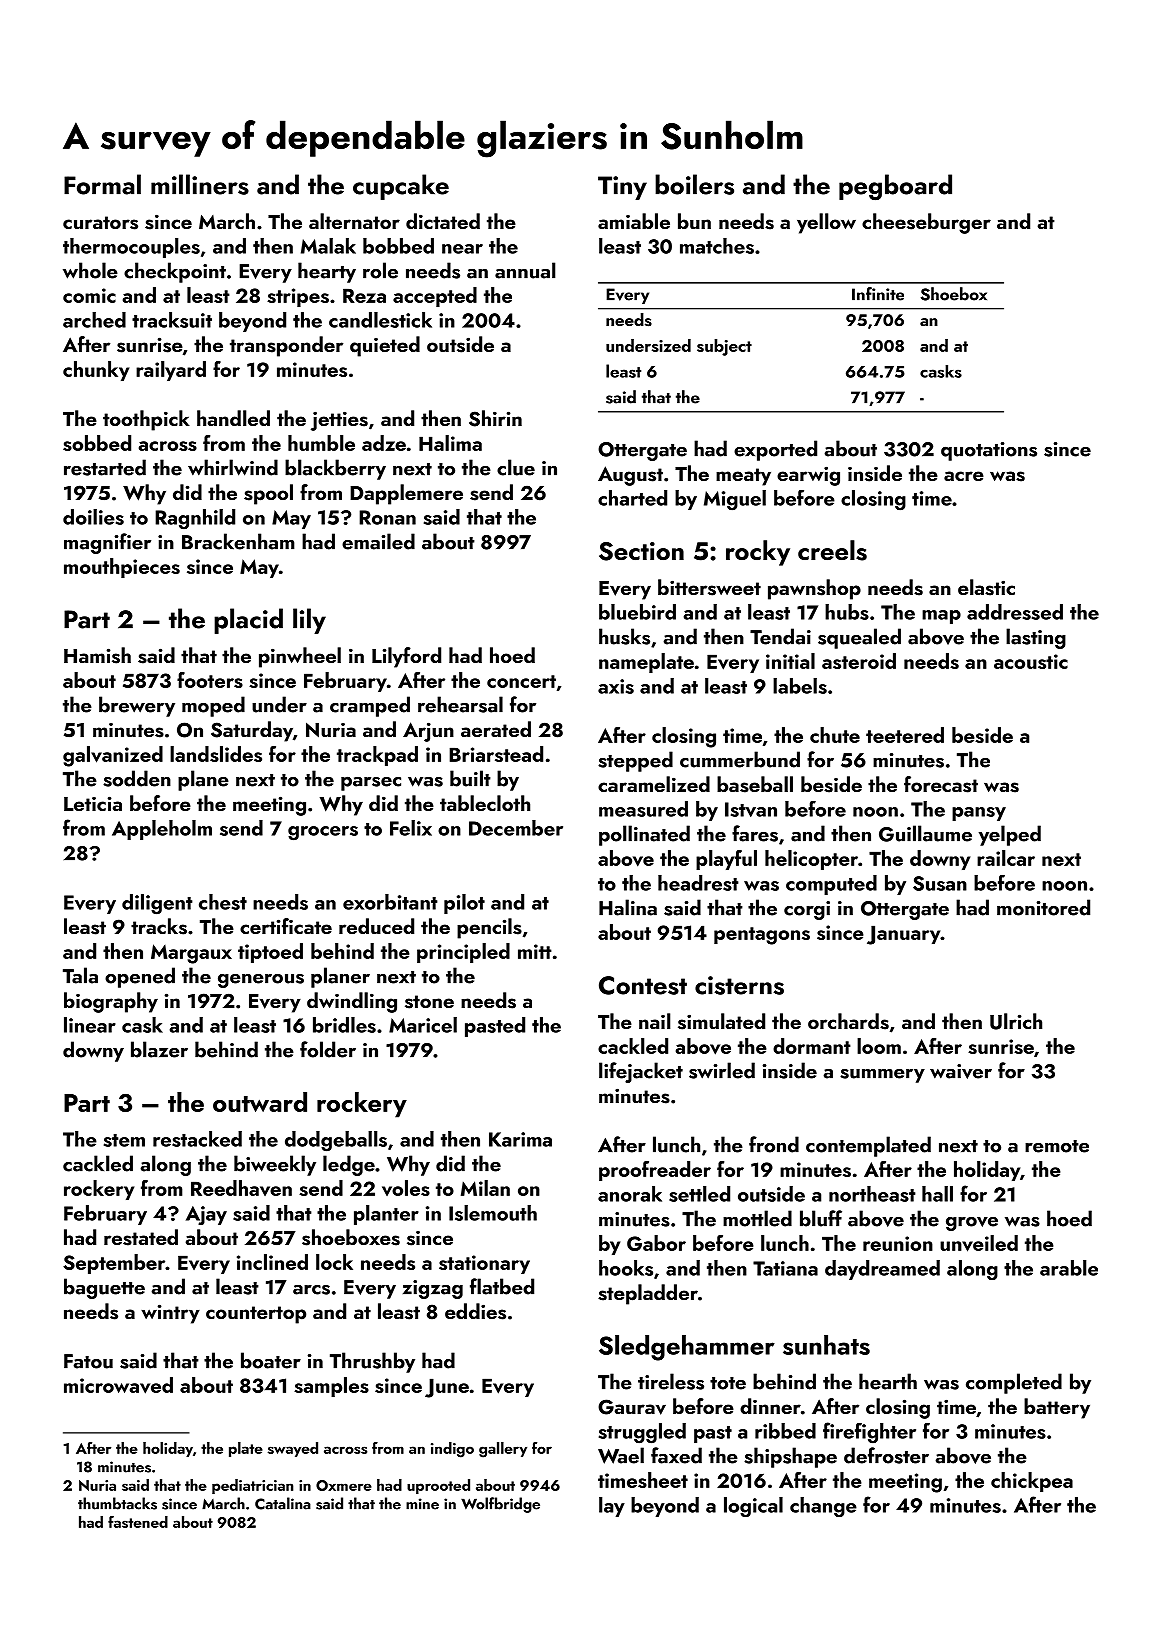 This screenshot has height=1645, width=1163. I want to click on lasting, so click(1036, 638).
